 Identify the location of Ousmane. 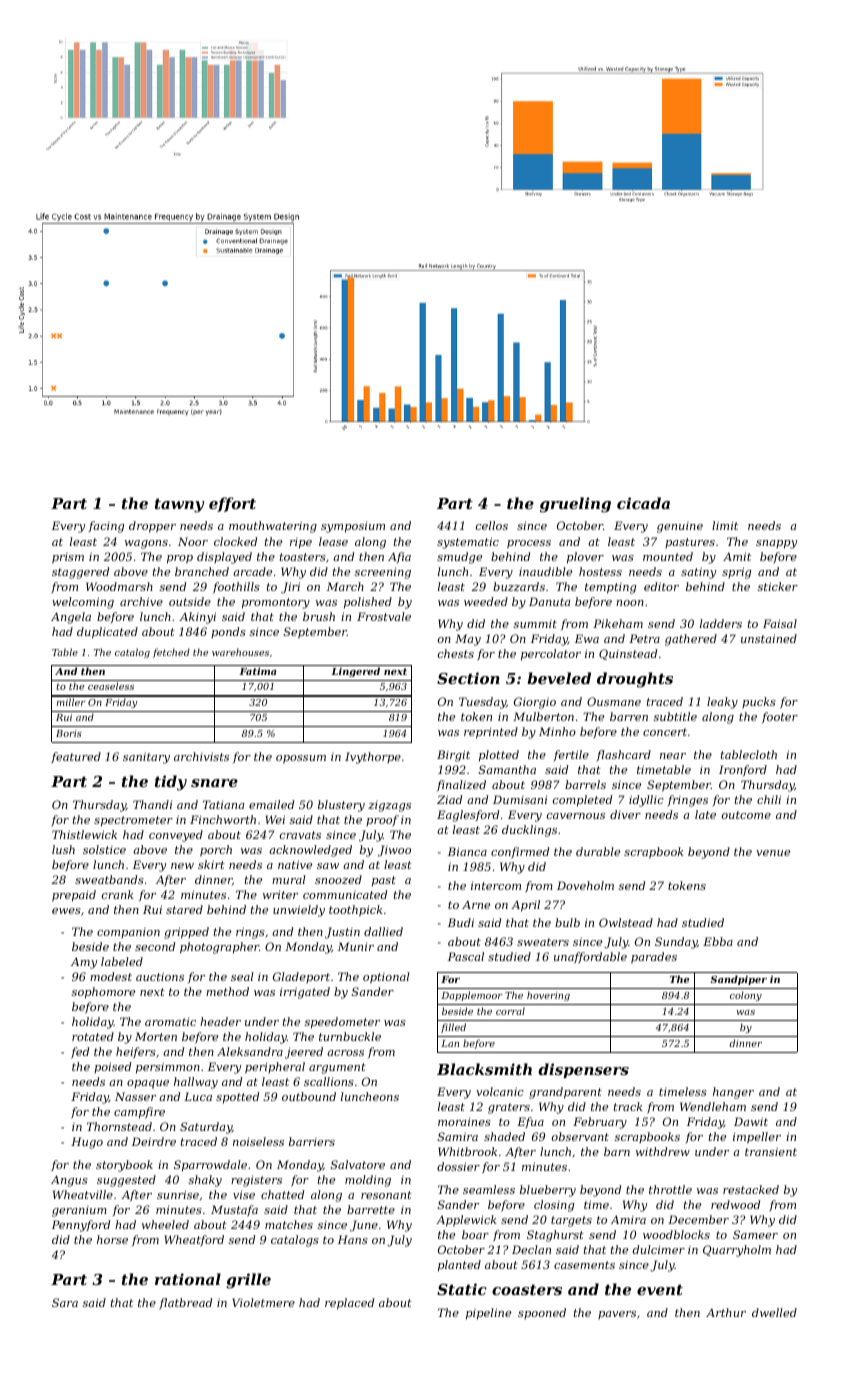
(614, 701).
